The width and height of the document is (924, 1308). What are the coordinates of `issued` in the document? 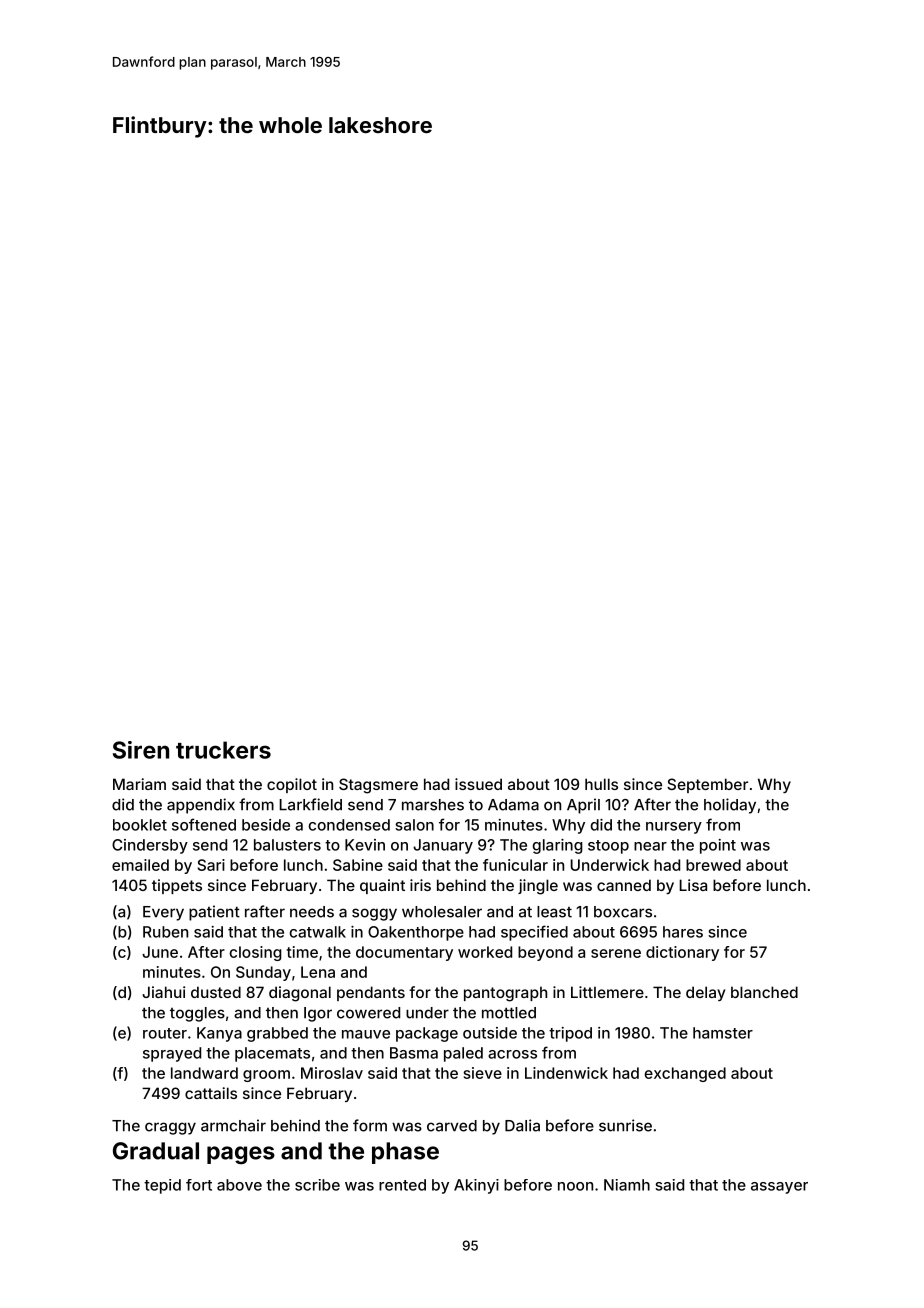 It's located at (478, 784).
